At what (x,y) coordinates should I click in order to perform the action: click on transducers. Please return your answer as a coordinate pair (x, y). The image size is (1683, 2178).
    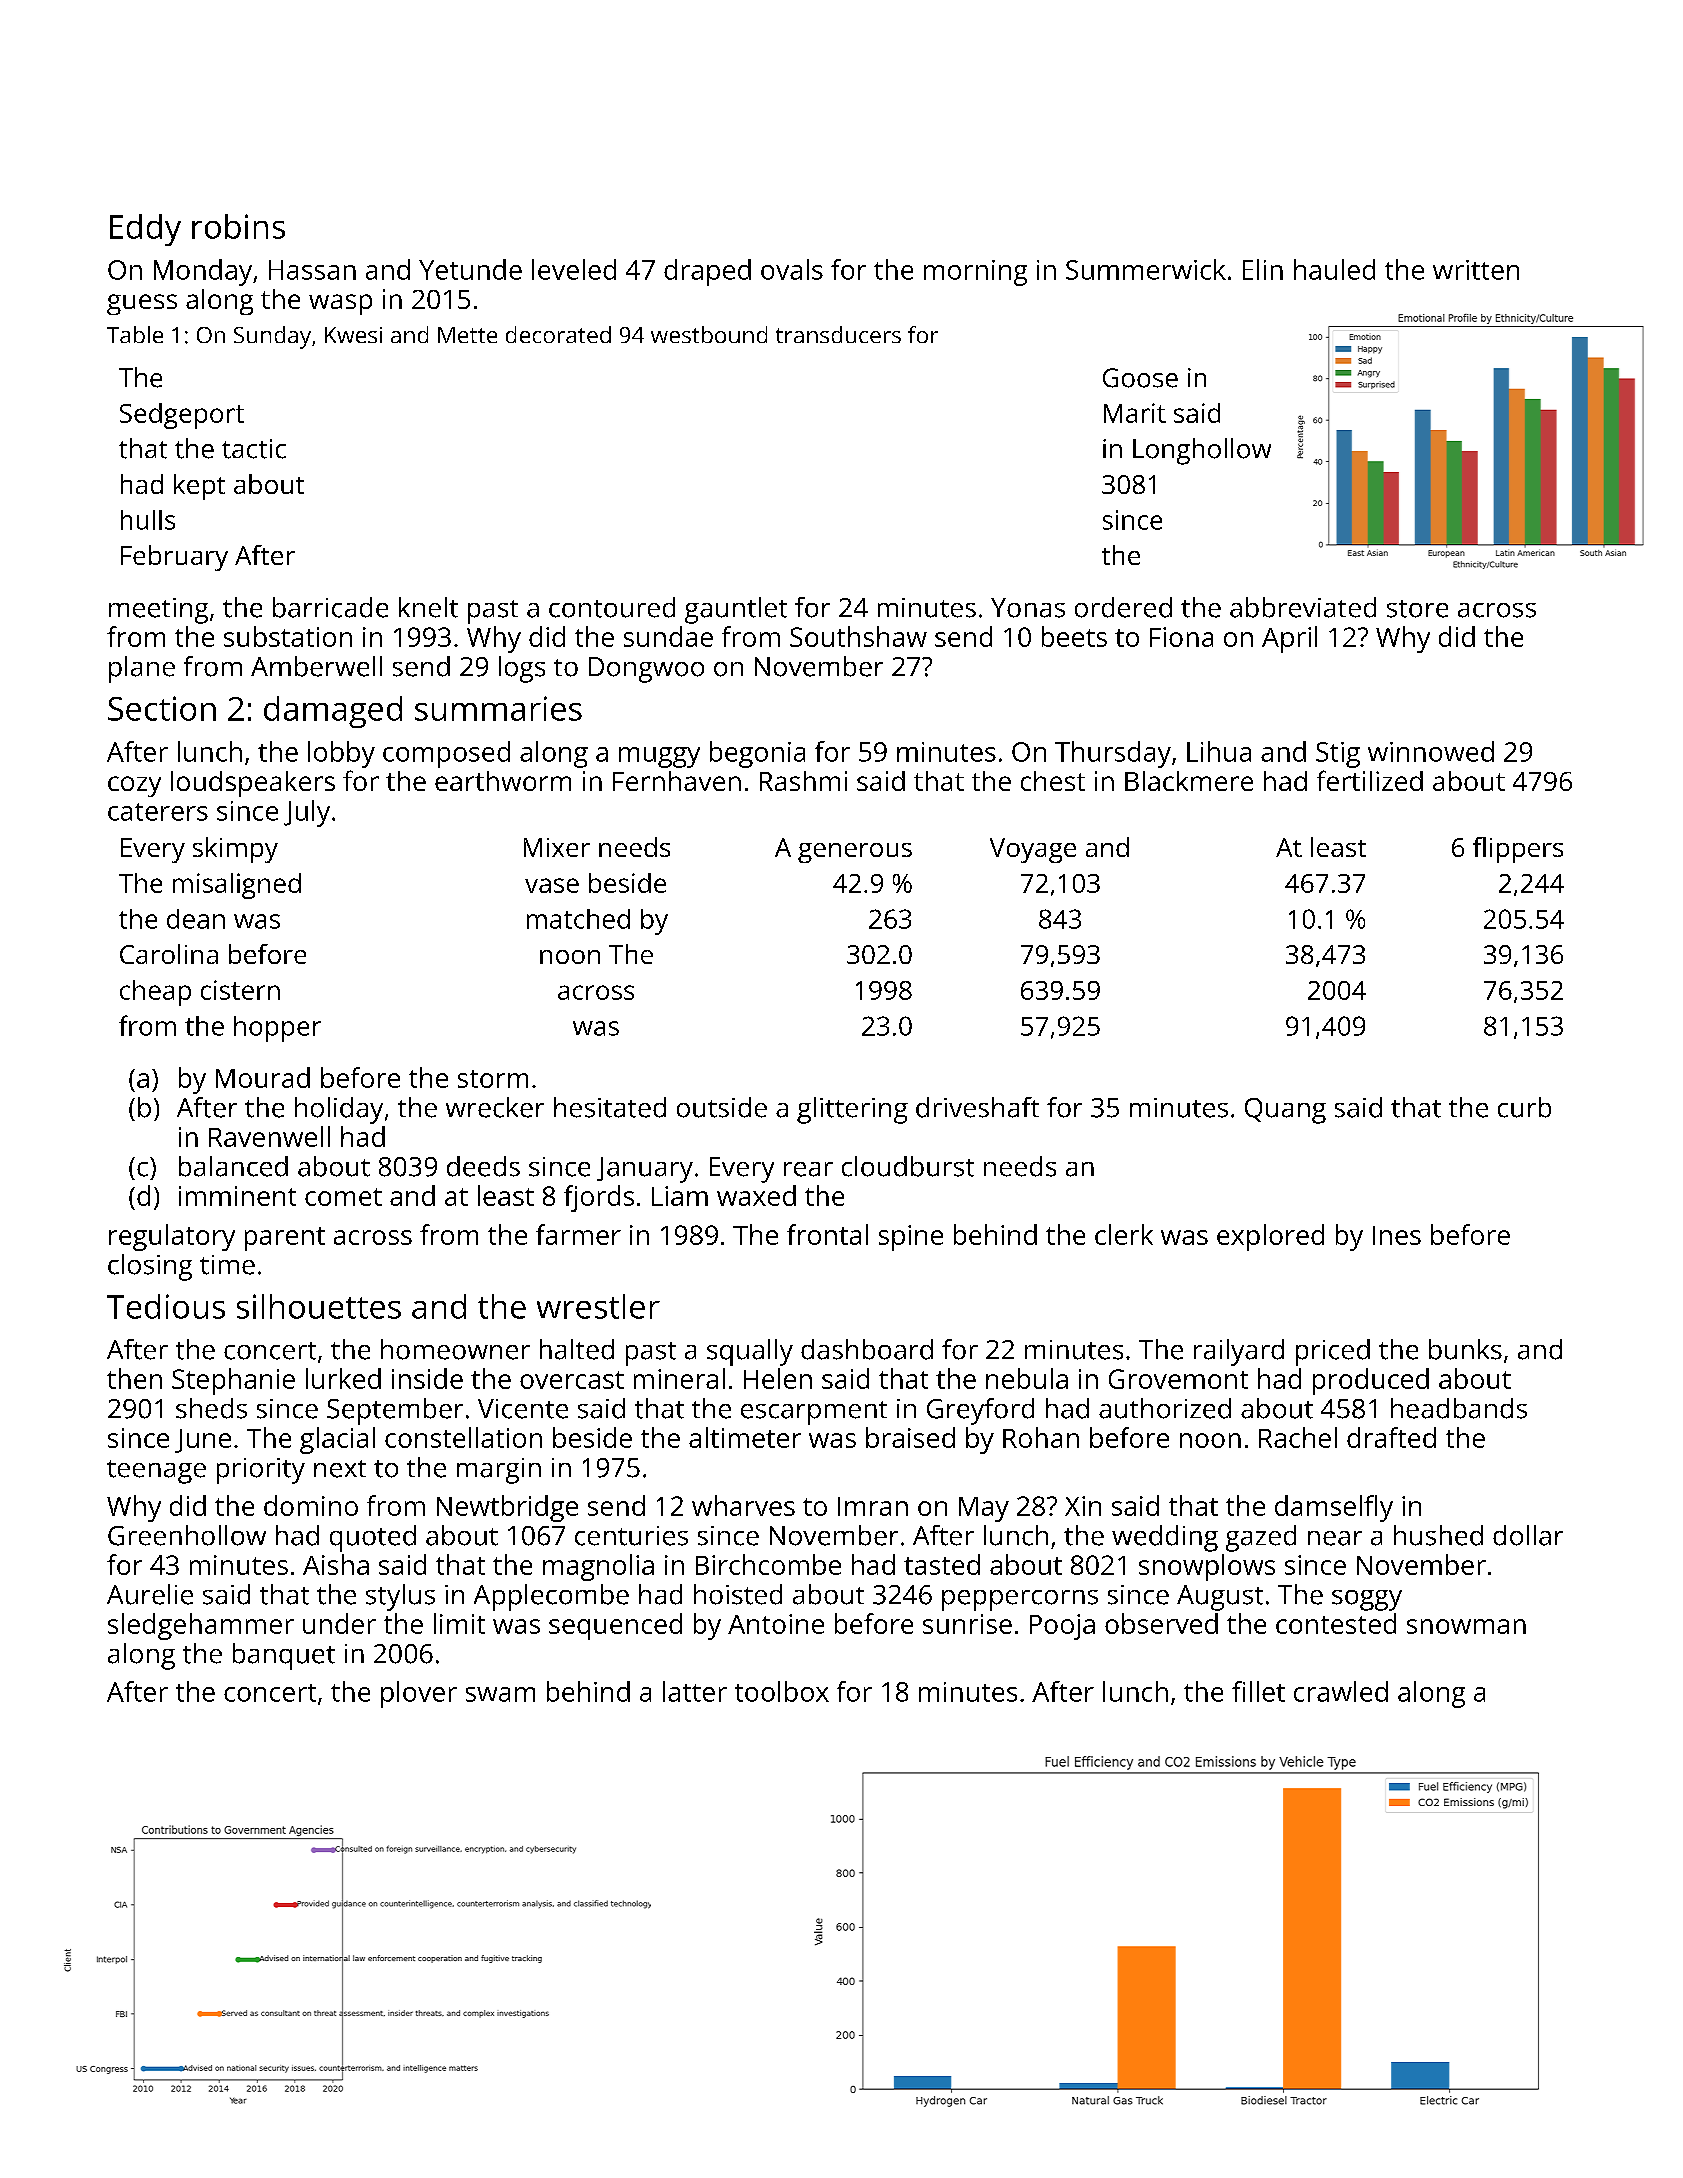
    Looking at the image, I should click on (838, 334).
